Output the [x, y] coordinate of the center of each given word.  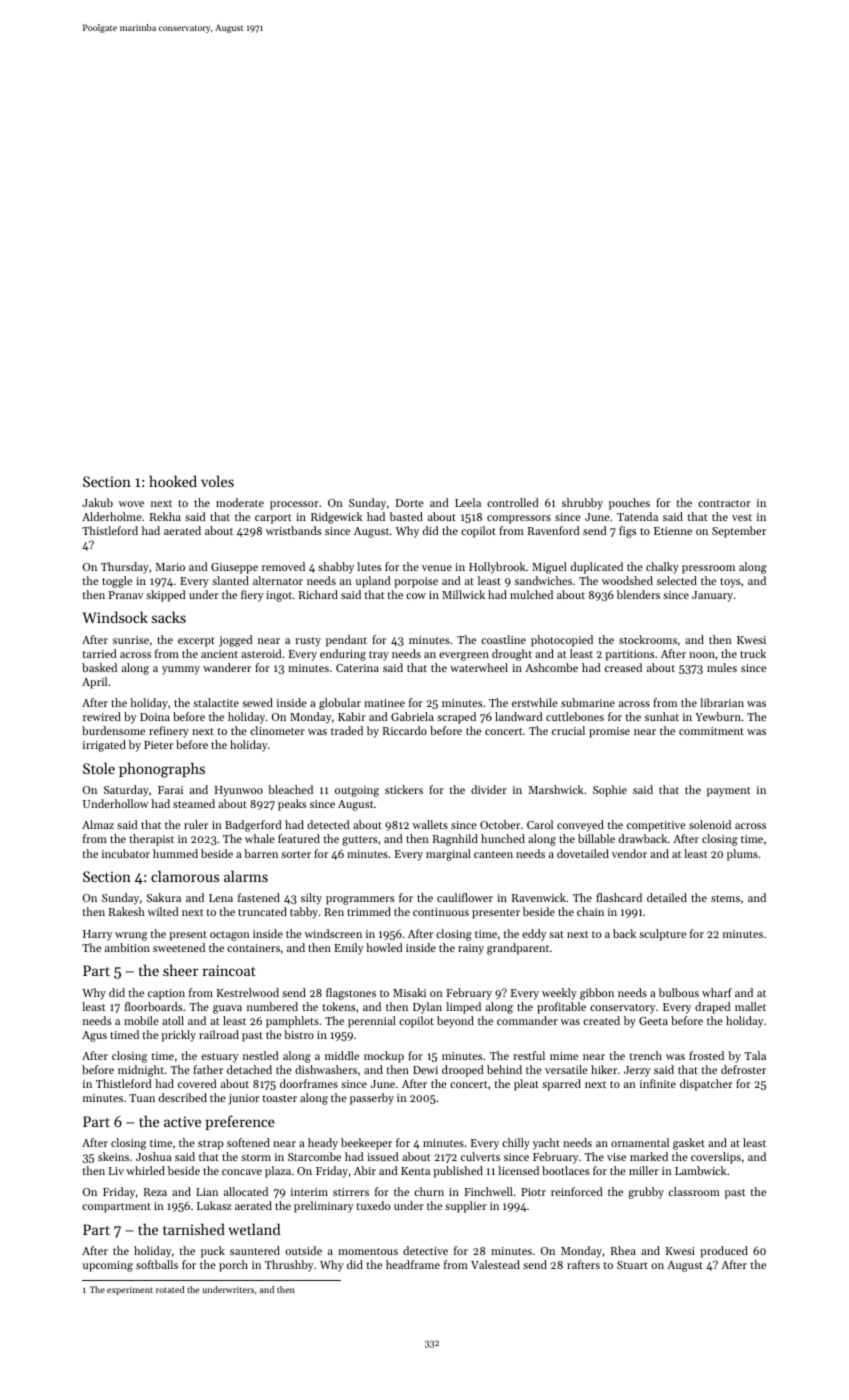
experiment [130, 1291]
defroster [743, 1069]
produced [724, 1252]
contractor [724, 503]
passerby [372, 1099]
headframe [413, 1264]
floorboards [153, 1006]
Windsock [115, 617]
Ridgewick [337, 518]
